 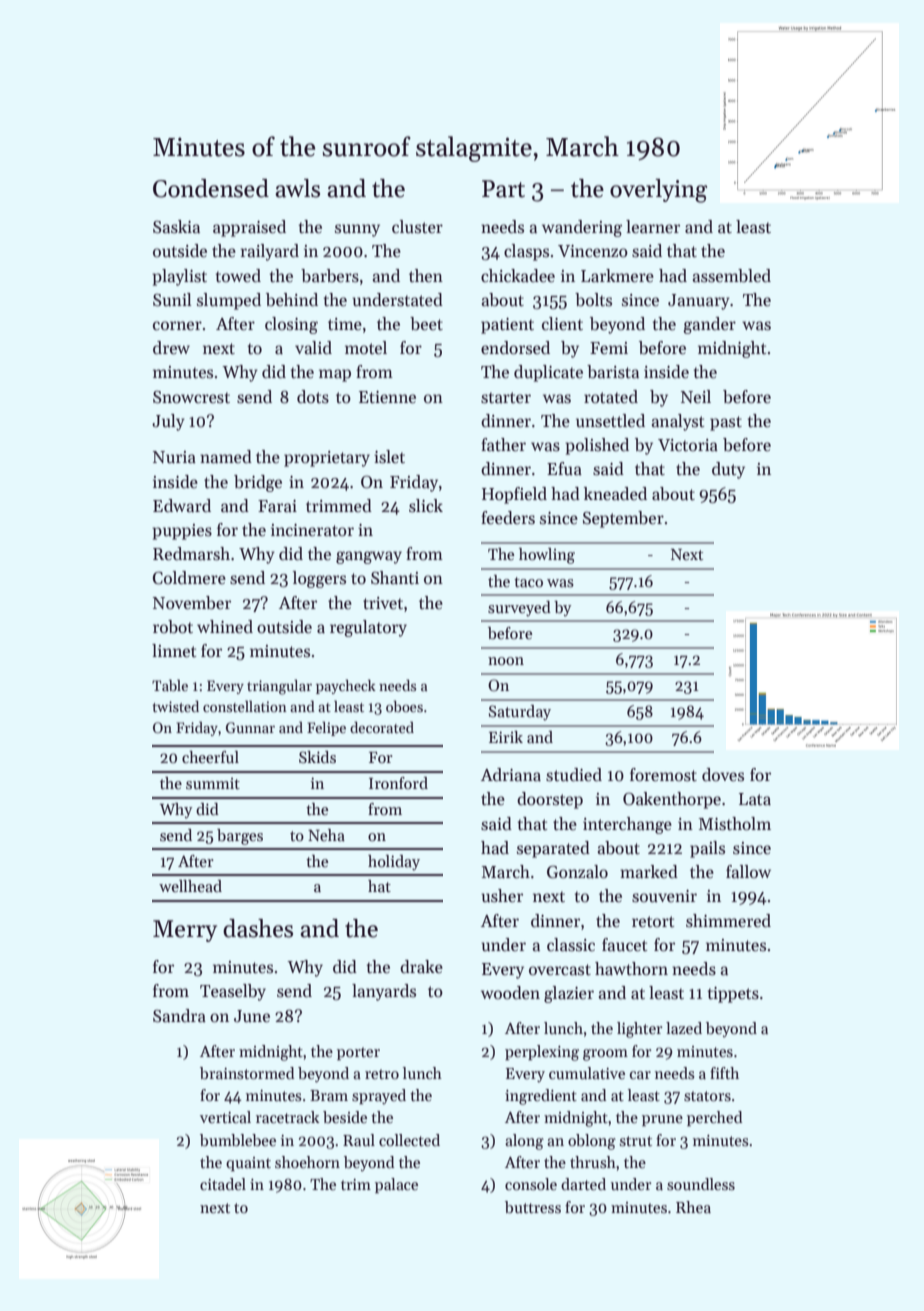 I want to click on wooden, so click(x=510, y=993).
